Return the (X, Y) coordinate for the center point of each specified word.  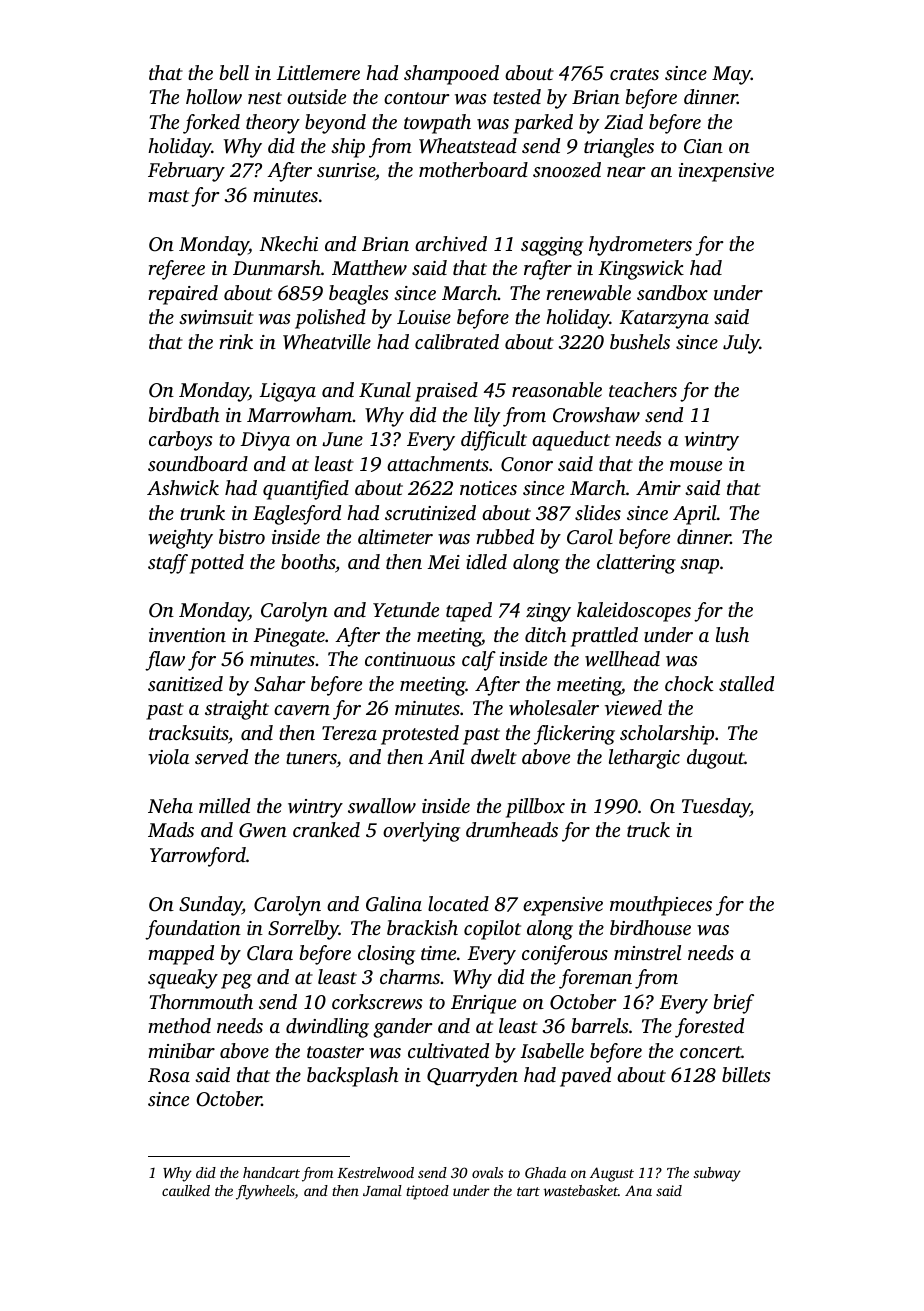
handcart (271, 1172)
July (741, 344)
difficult (494, 441)
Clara (270, 953)
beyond (335, 124)
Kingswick (641, 270)
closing (386, 955)
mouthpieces (661, 906)
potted (217, 564)
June (342, 439)
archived (451, 243)
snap (699, 566)
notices (488, 488)
